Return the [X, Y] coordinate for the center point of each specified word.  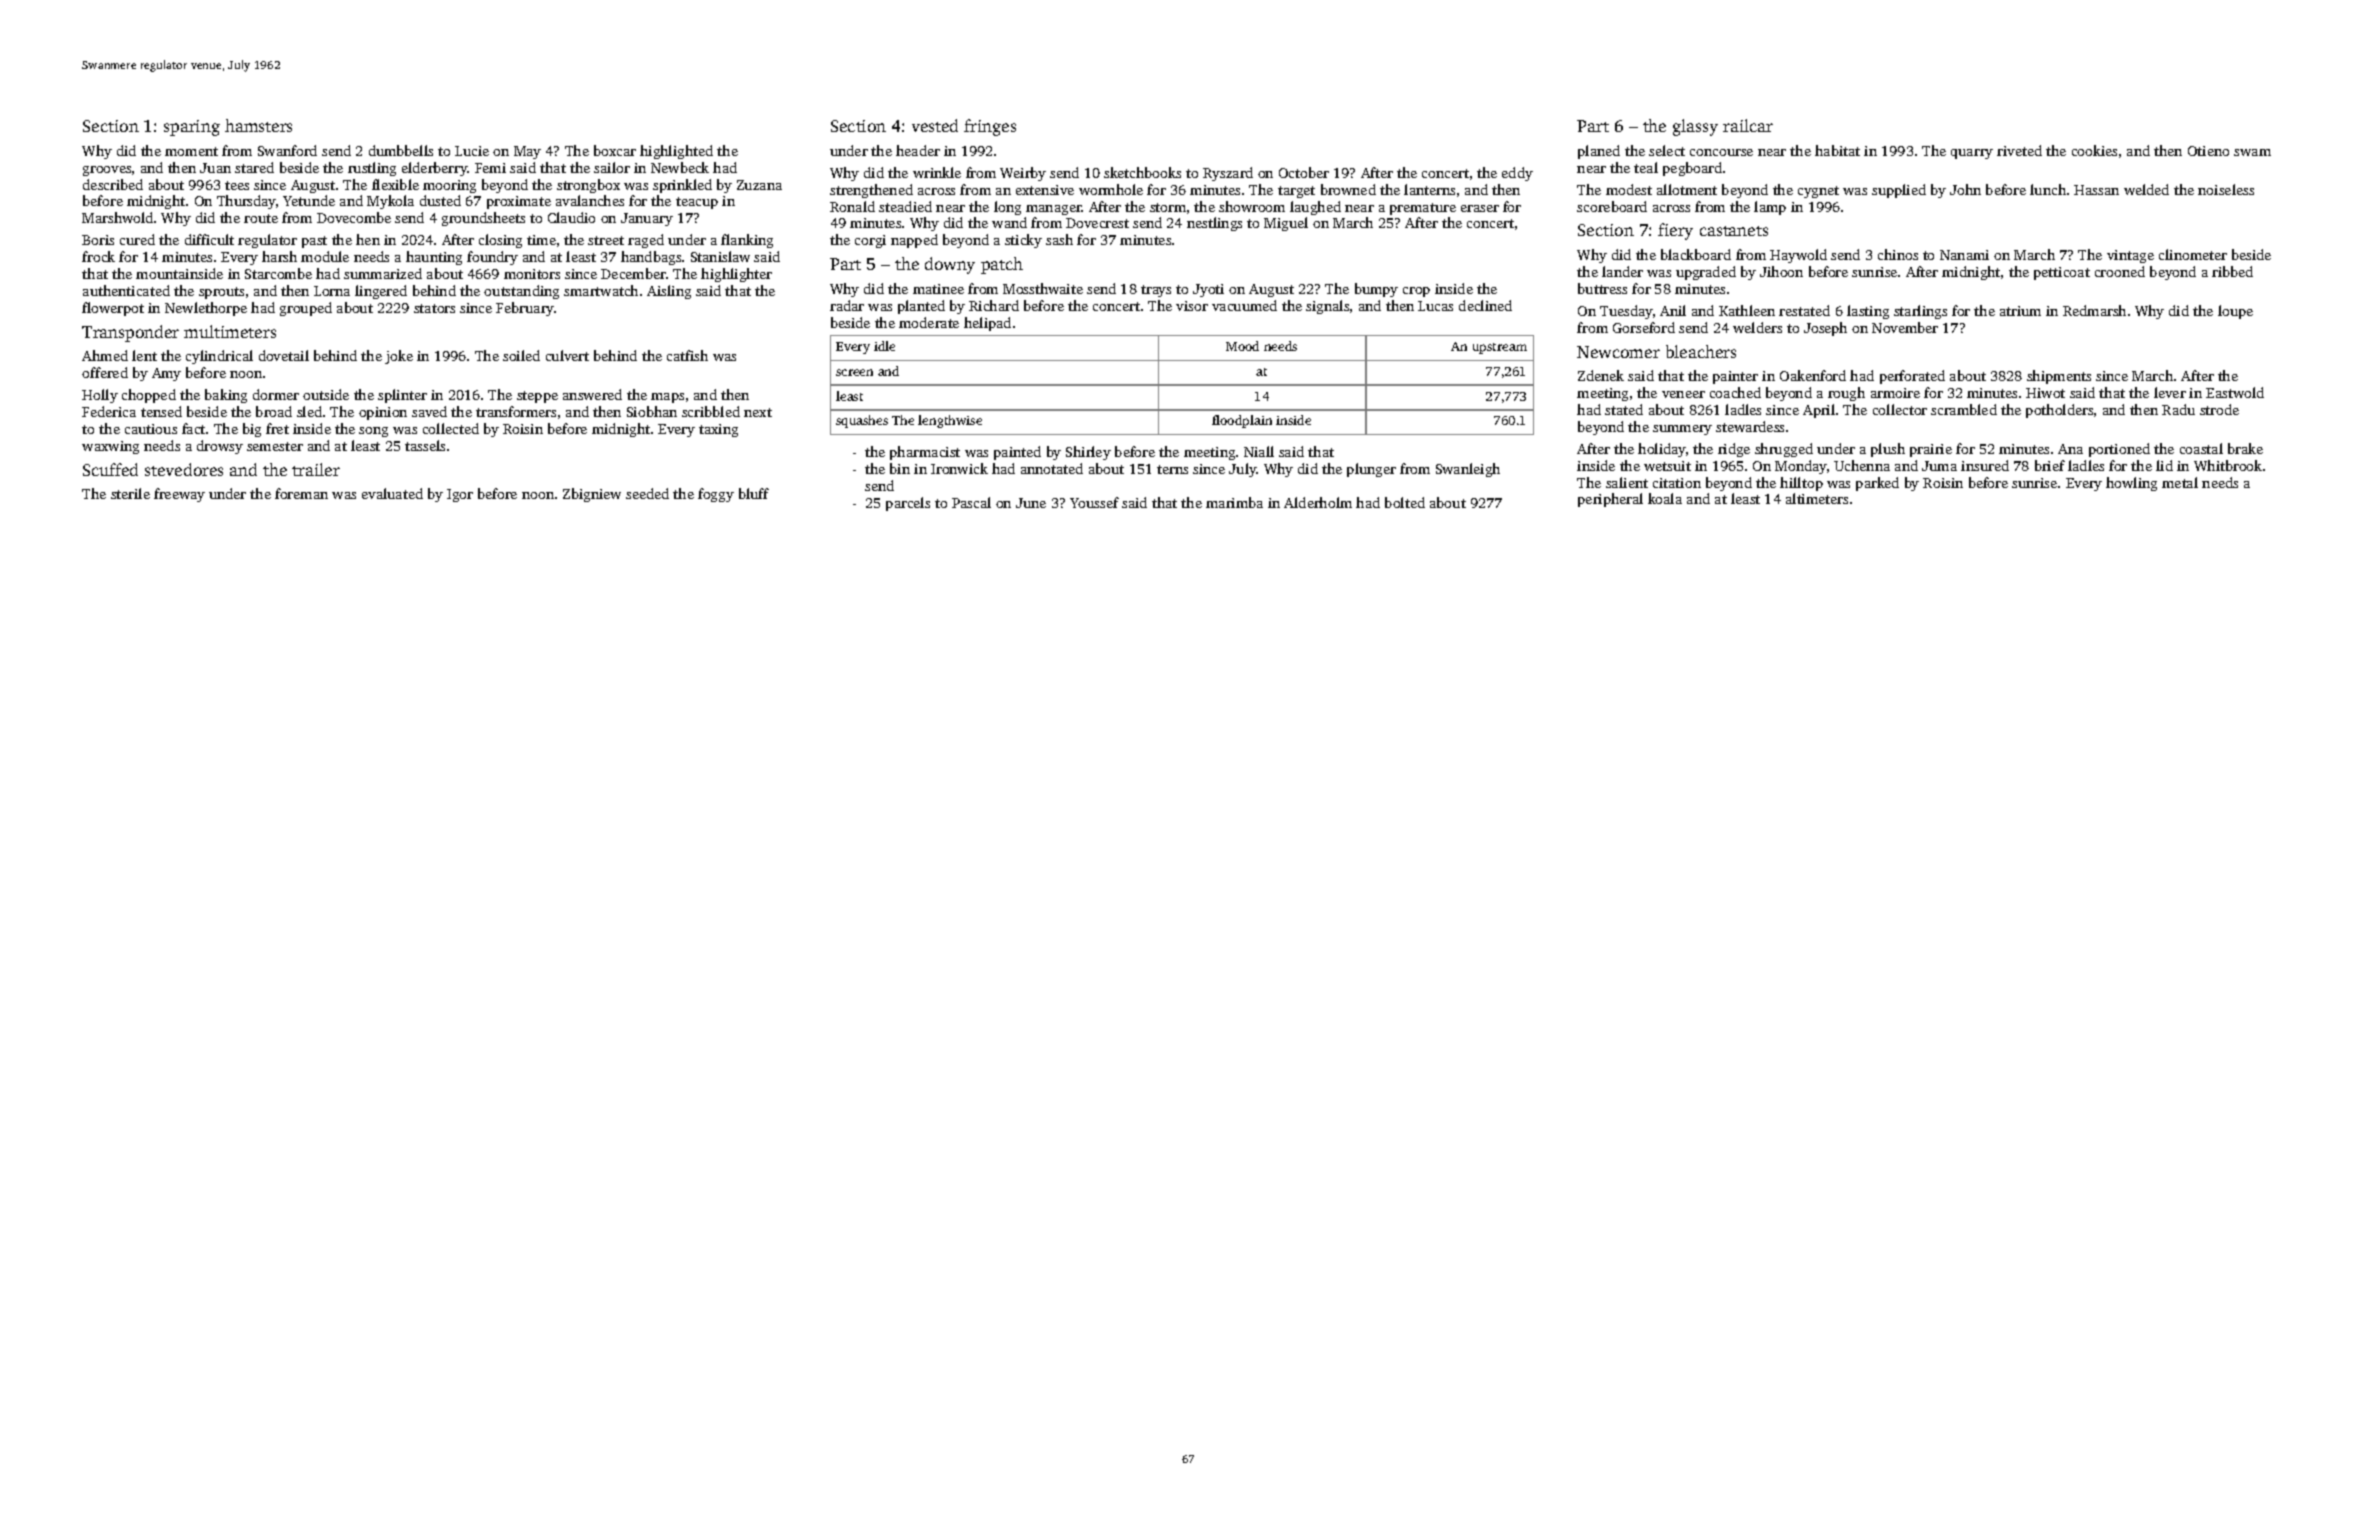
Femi [490, 168]
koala [1665, 498]
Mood [1242, 346]
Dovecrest [1097, 223]
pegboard [1692, 169]
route [261, 218]
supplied [1899, 191]
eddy [1517, 174]
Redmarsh [2094, 310]
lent [144, 355]
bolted [1405, 502]
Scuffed [110, 469]
